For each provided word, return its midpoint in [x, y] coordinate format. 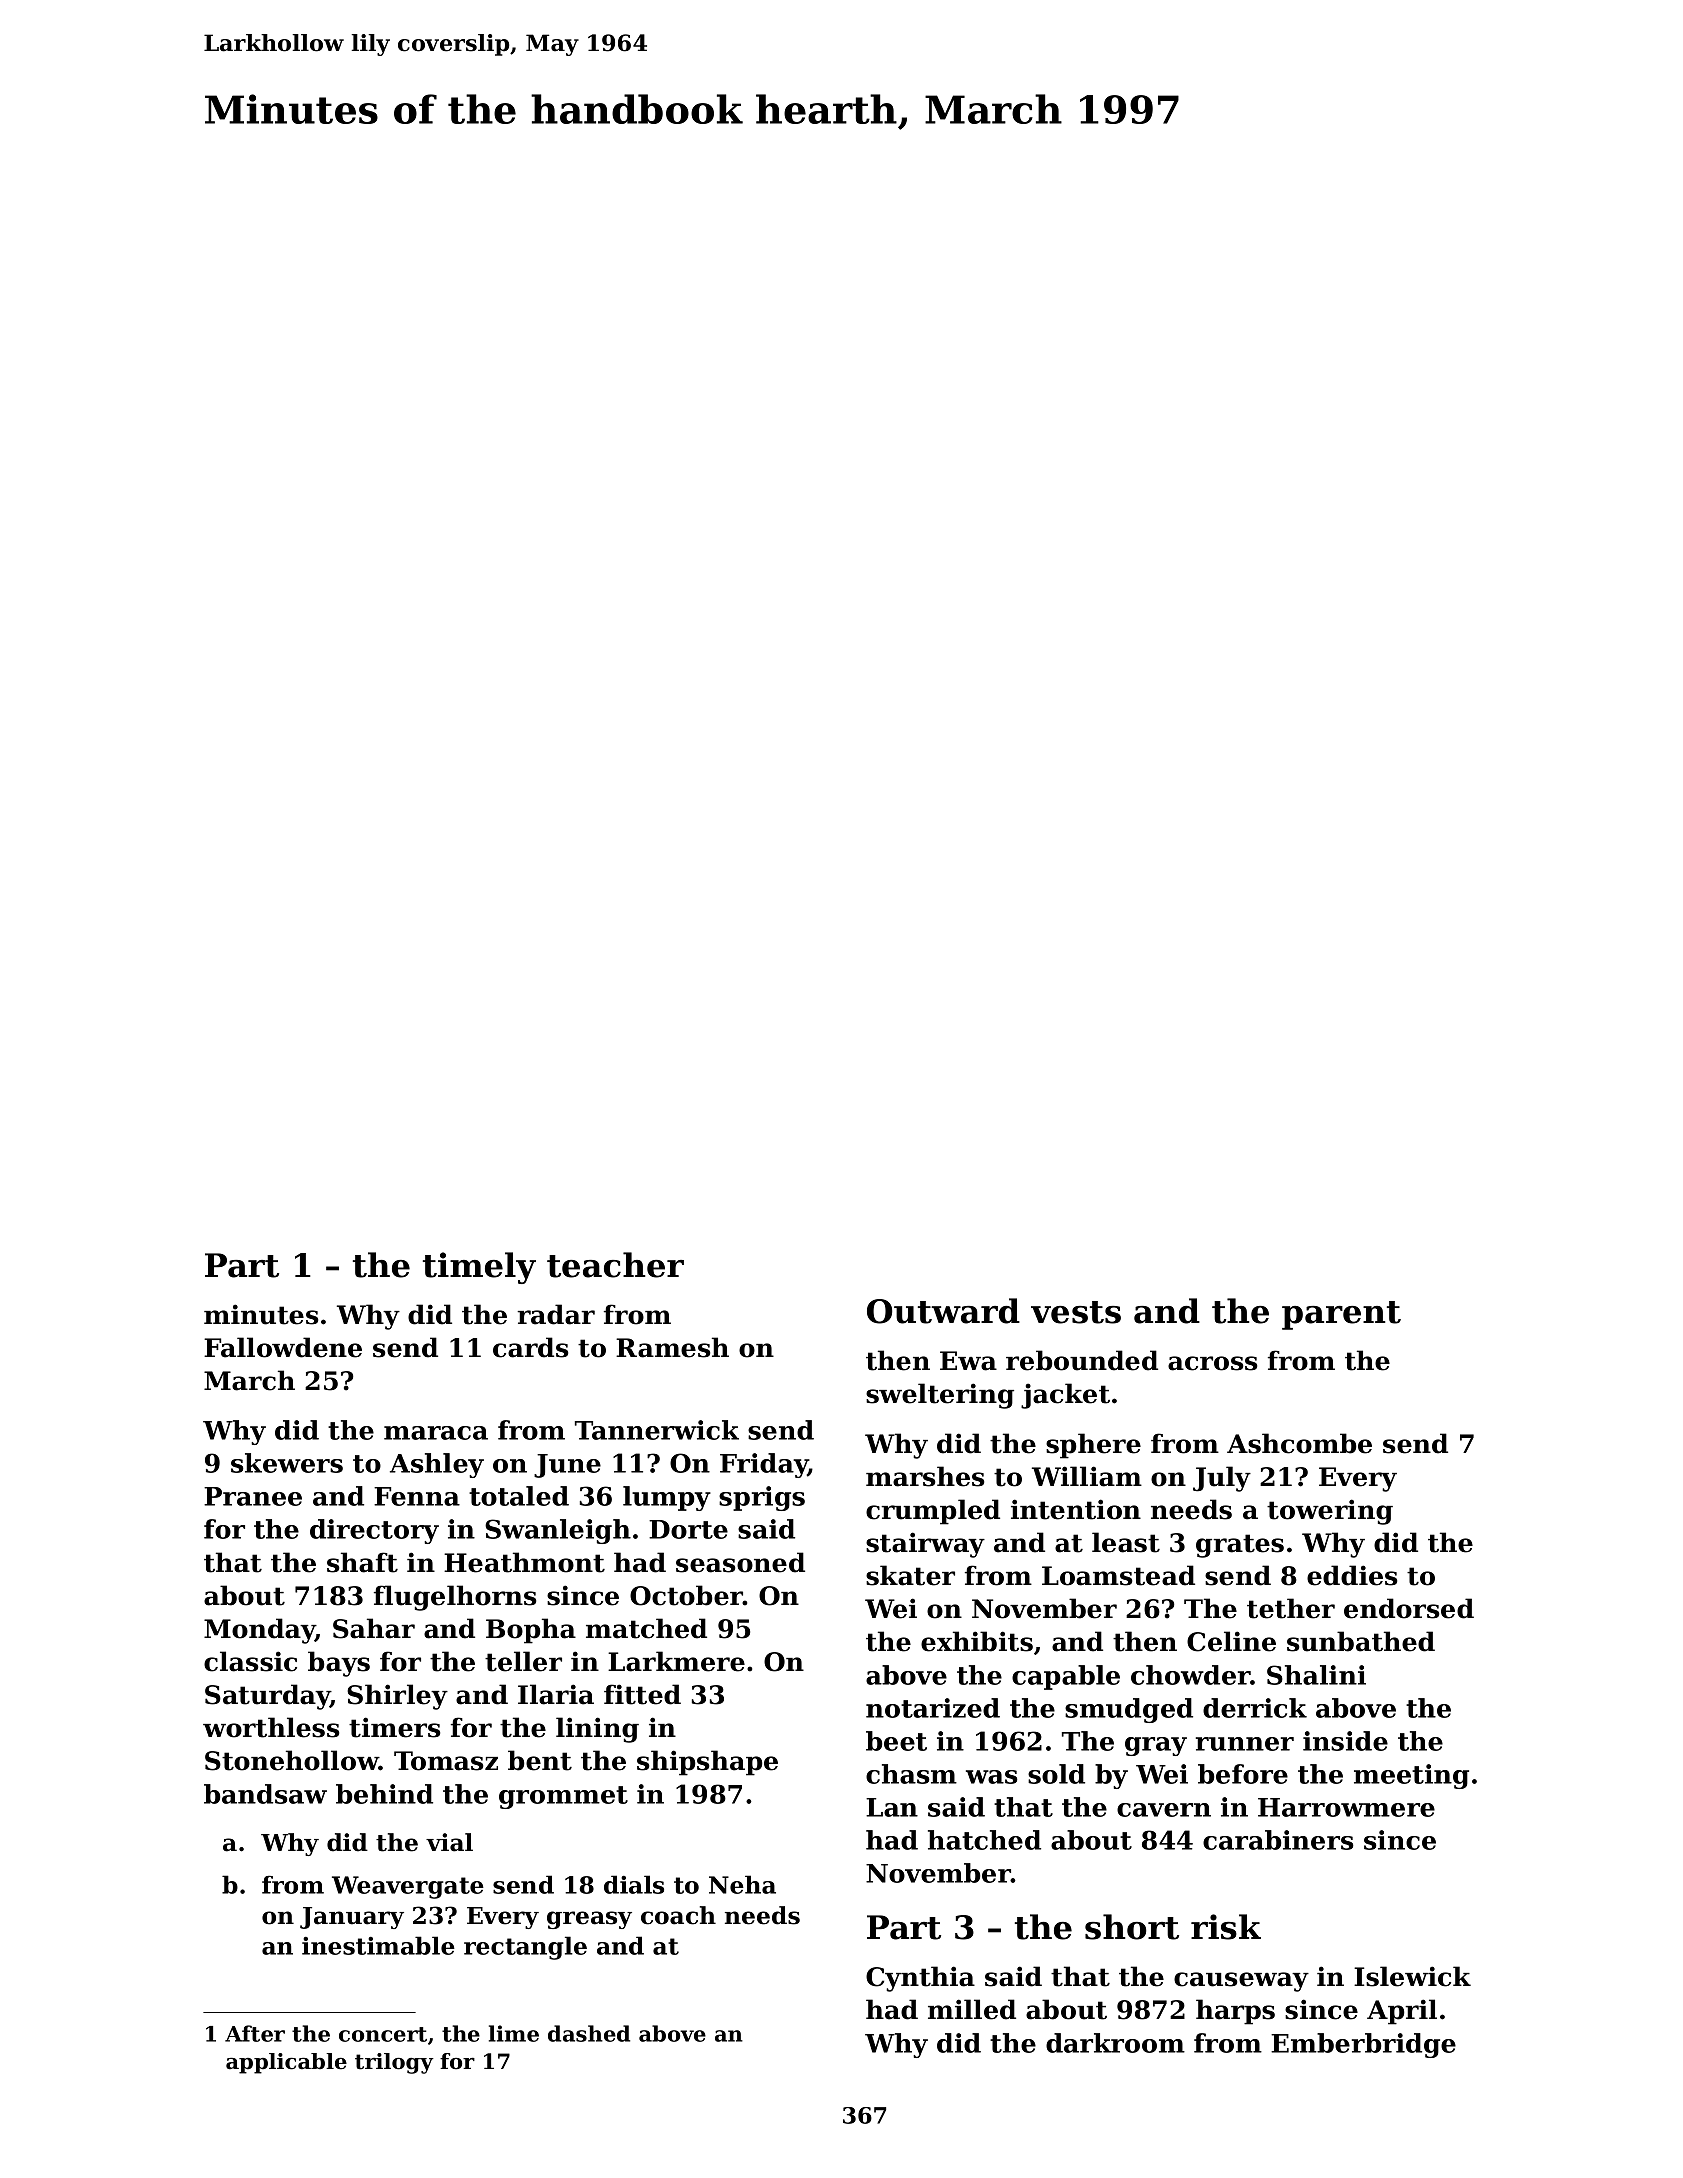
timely [479, 1268]
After [255, 2033]
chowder [1191, 1675]
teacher [615, 1265]
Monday [259, 1631]
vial [449, 1842]
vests [1076, 1312]
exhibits [977, 1641]
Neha [742, 1884]
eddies [1352, 1575]
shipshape [707, 1763]
